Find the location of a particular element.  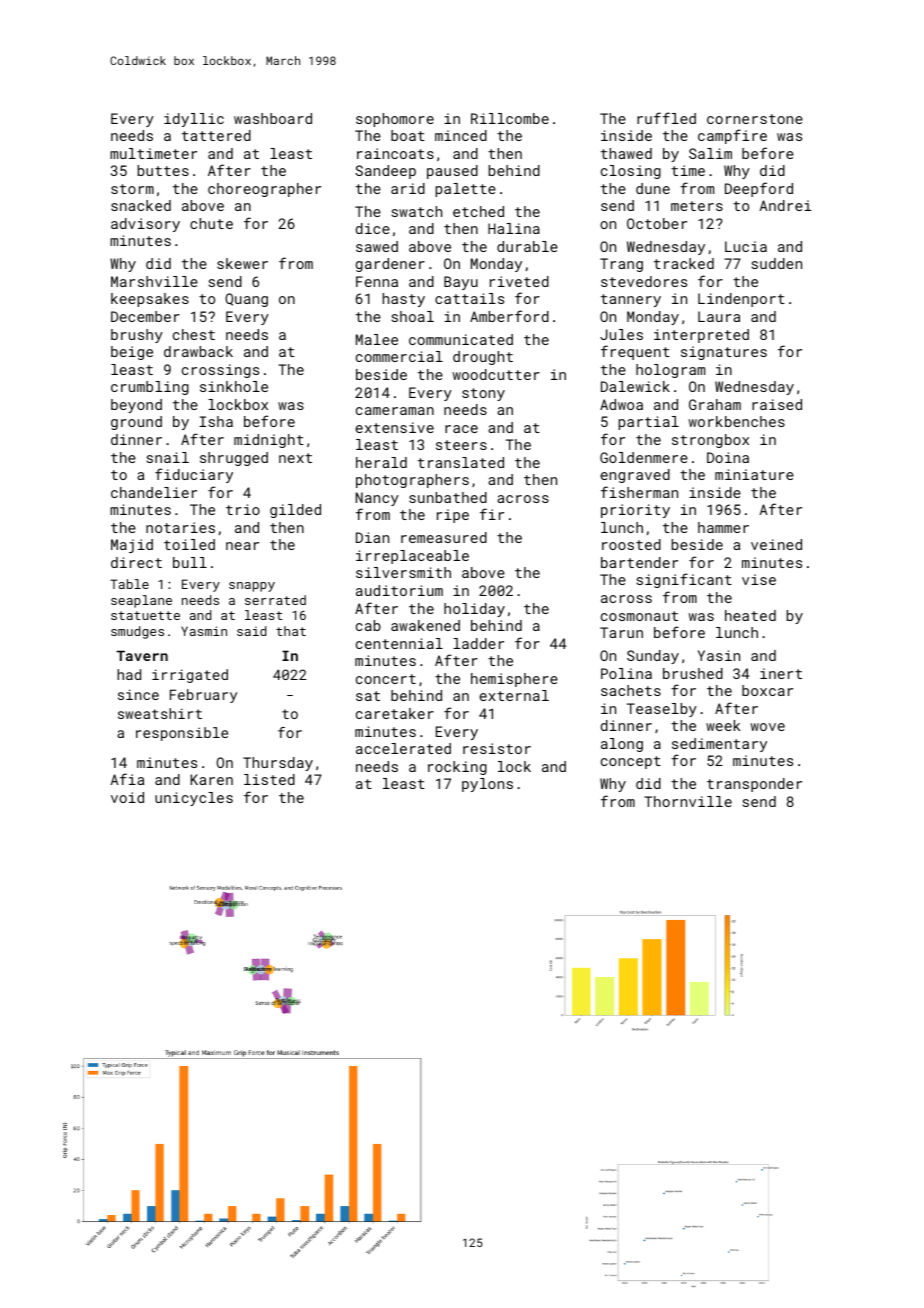

palette is located at coordinates (466, 190).
